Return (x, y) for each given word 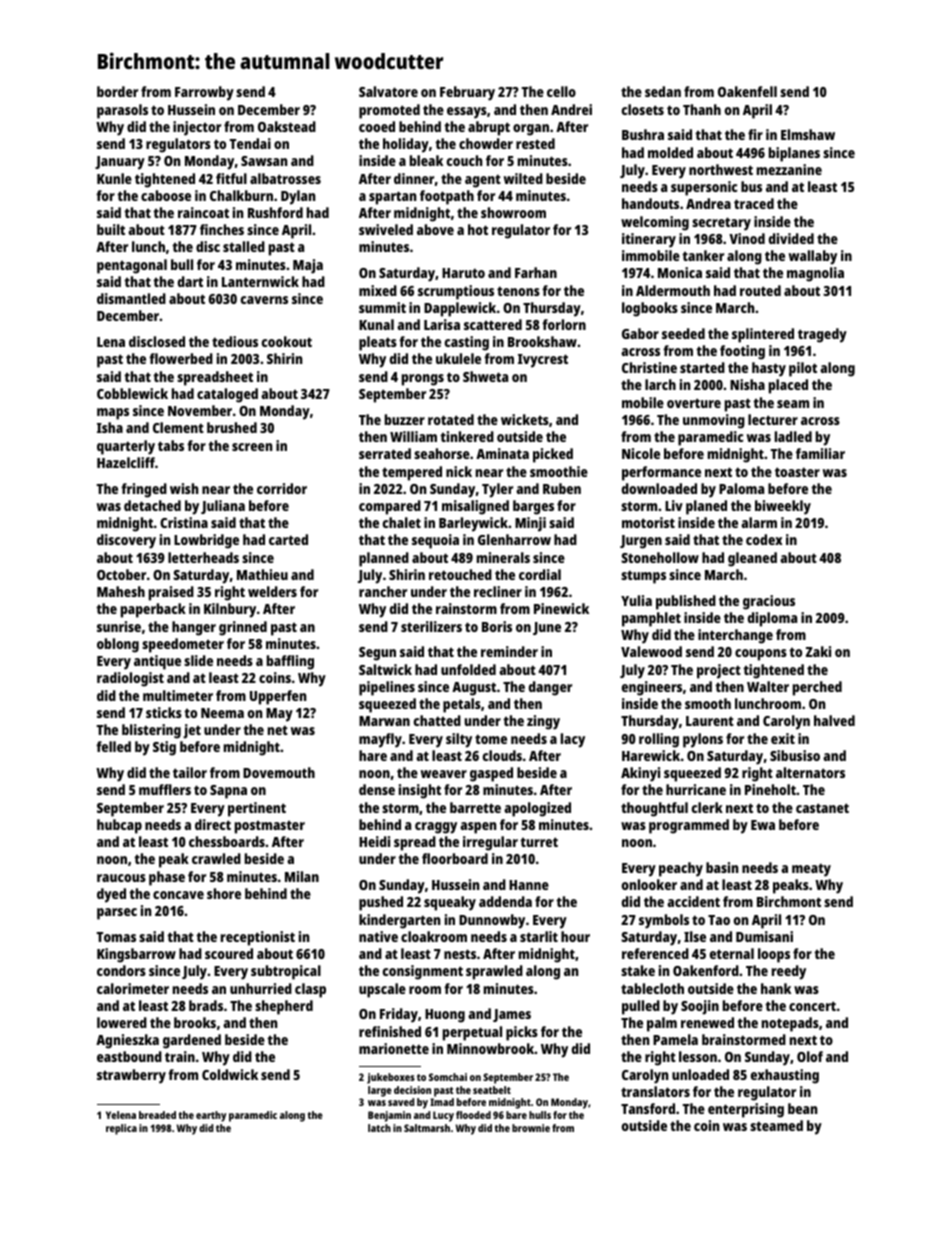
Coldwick (230, 1074)
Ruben (562, 488)
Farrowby (204, 93)
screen (252, 447)
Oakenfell (747, 91)
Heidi (374, 841)
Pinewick (561, 608)
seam (793, 404)
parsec (117, 914)
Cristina (184, 522)
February (467, 93)
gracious (769, 602)
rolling (659, 740)
